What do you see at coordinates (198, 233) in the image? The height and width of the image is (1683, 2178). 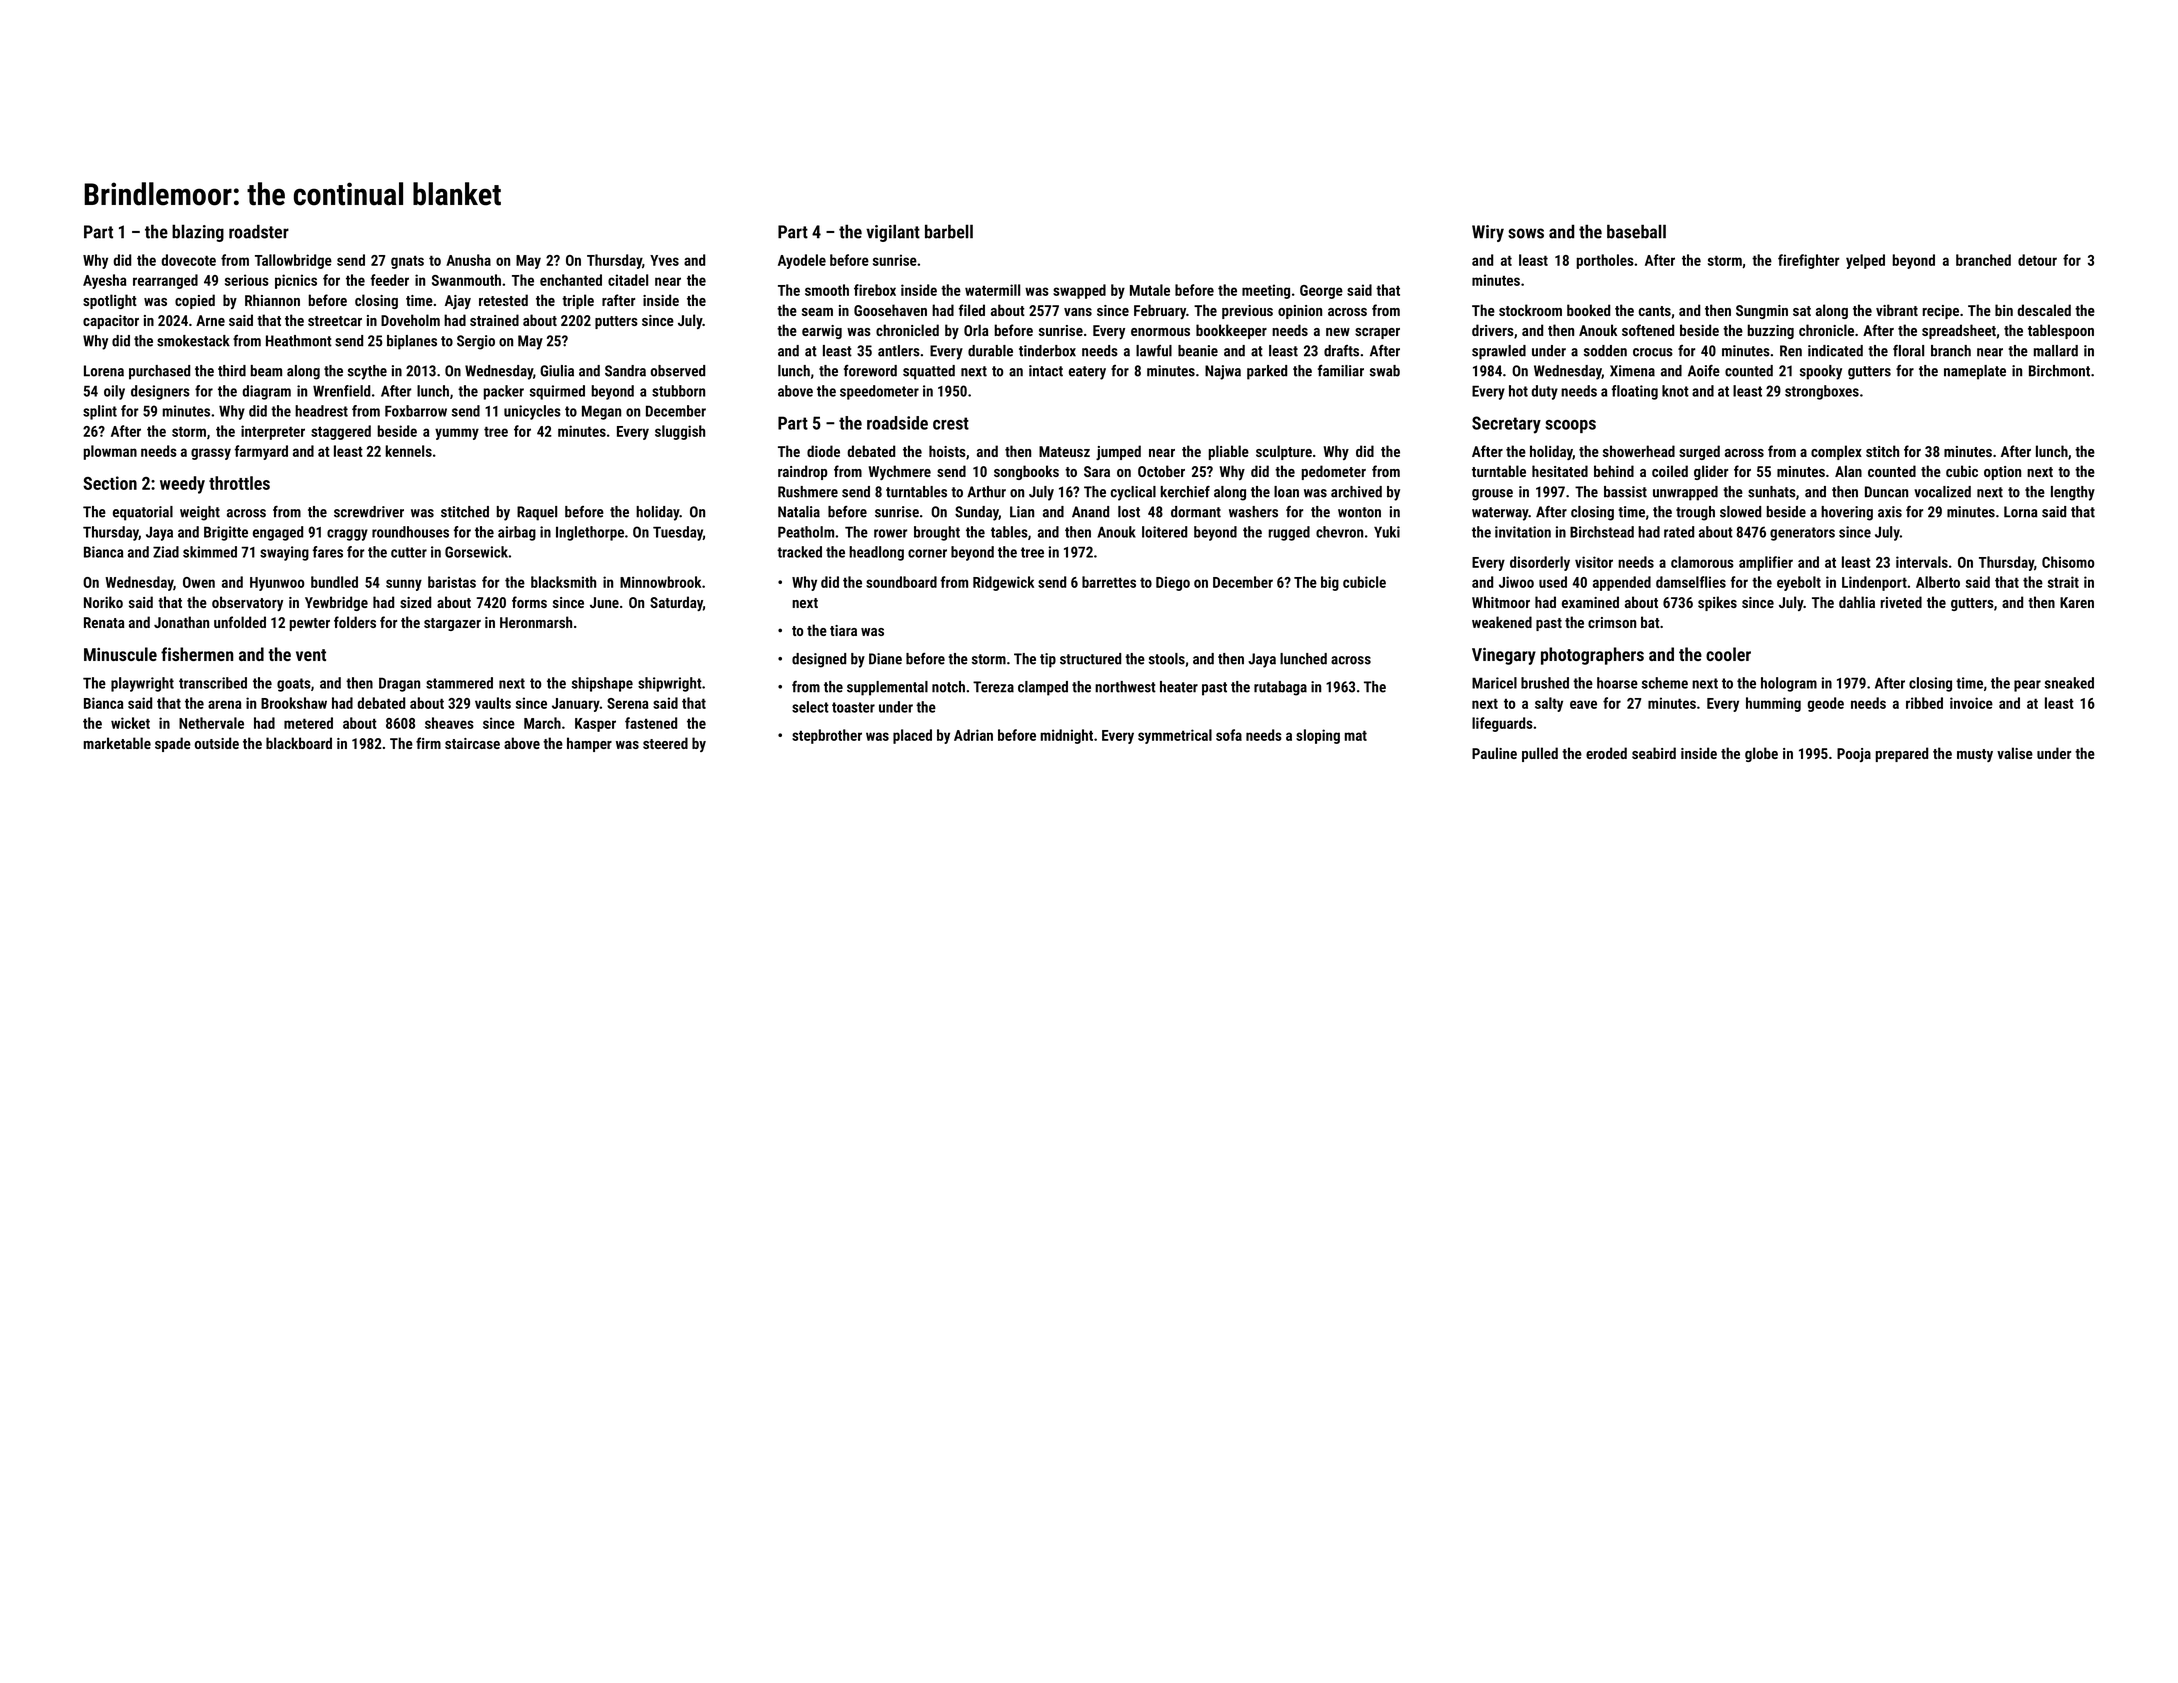 I see `blazing` at bounding box center [198, 233].
